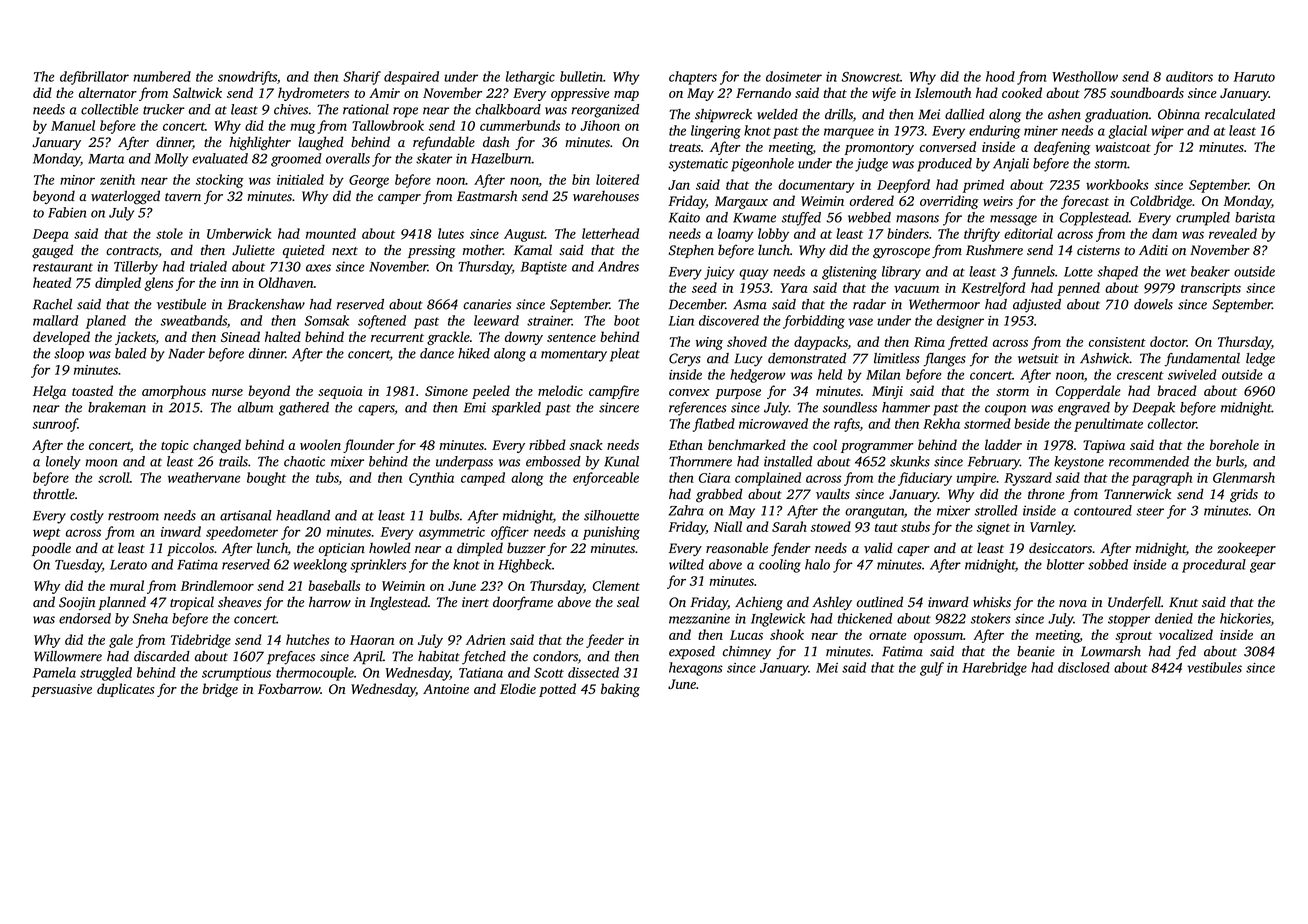 Image resolution: width=1308 pixels, height=924 pixels. What do you see at coordinates (788, 461) in the screenshot?
I see `installed` at bounding box center [788, 461].
